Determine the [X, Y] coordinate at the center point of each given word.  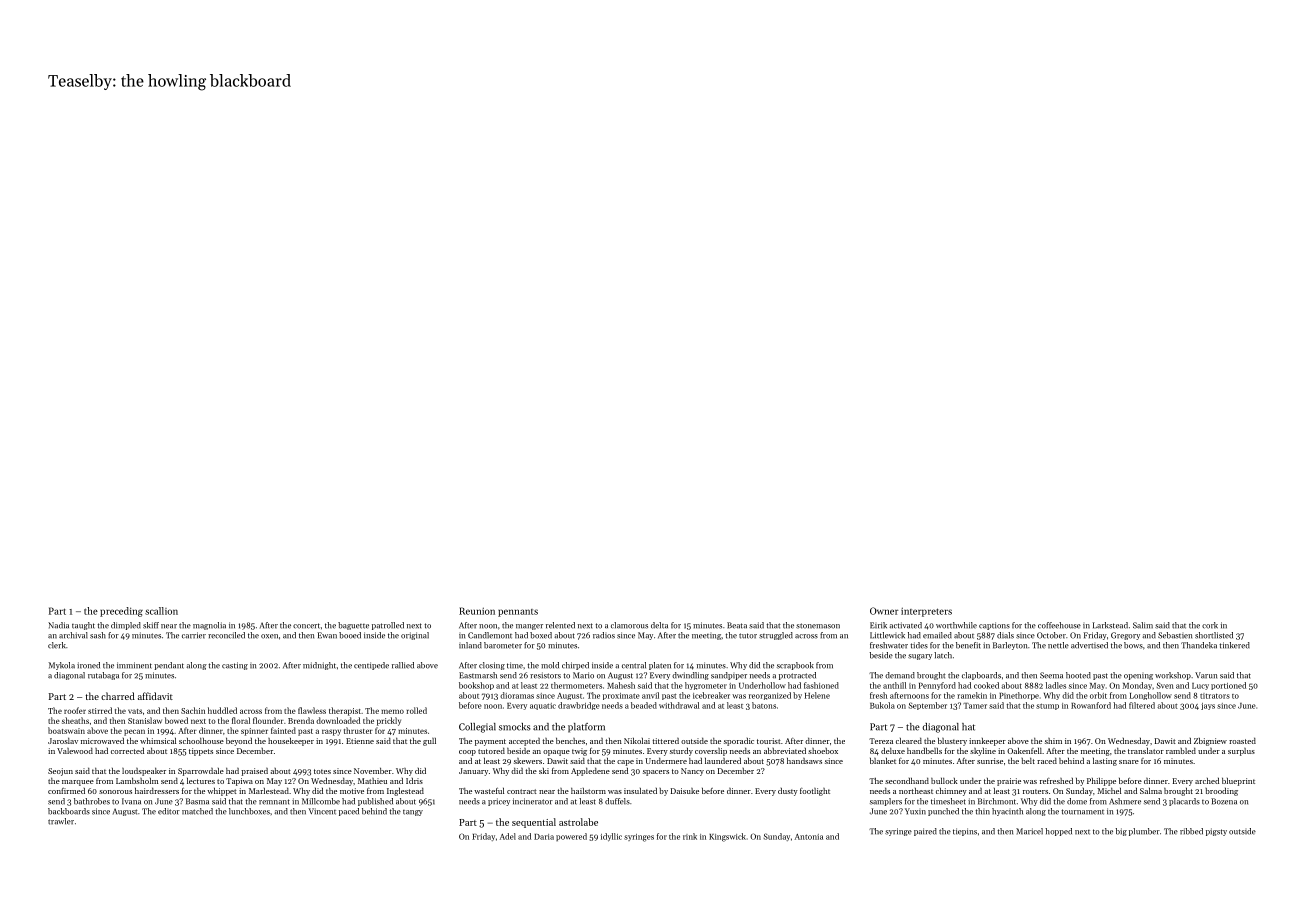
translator [1146, 751]
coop [467, 753]
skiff [151, 625]
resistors [545, 675]
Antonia [809, 837]
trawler [61, 821]
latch [943, 655]
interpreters [926, 612]
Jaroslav [63, 741]
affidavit [155, 696]
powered [571, 837]
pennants [518, 613]
